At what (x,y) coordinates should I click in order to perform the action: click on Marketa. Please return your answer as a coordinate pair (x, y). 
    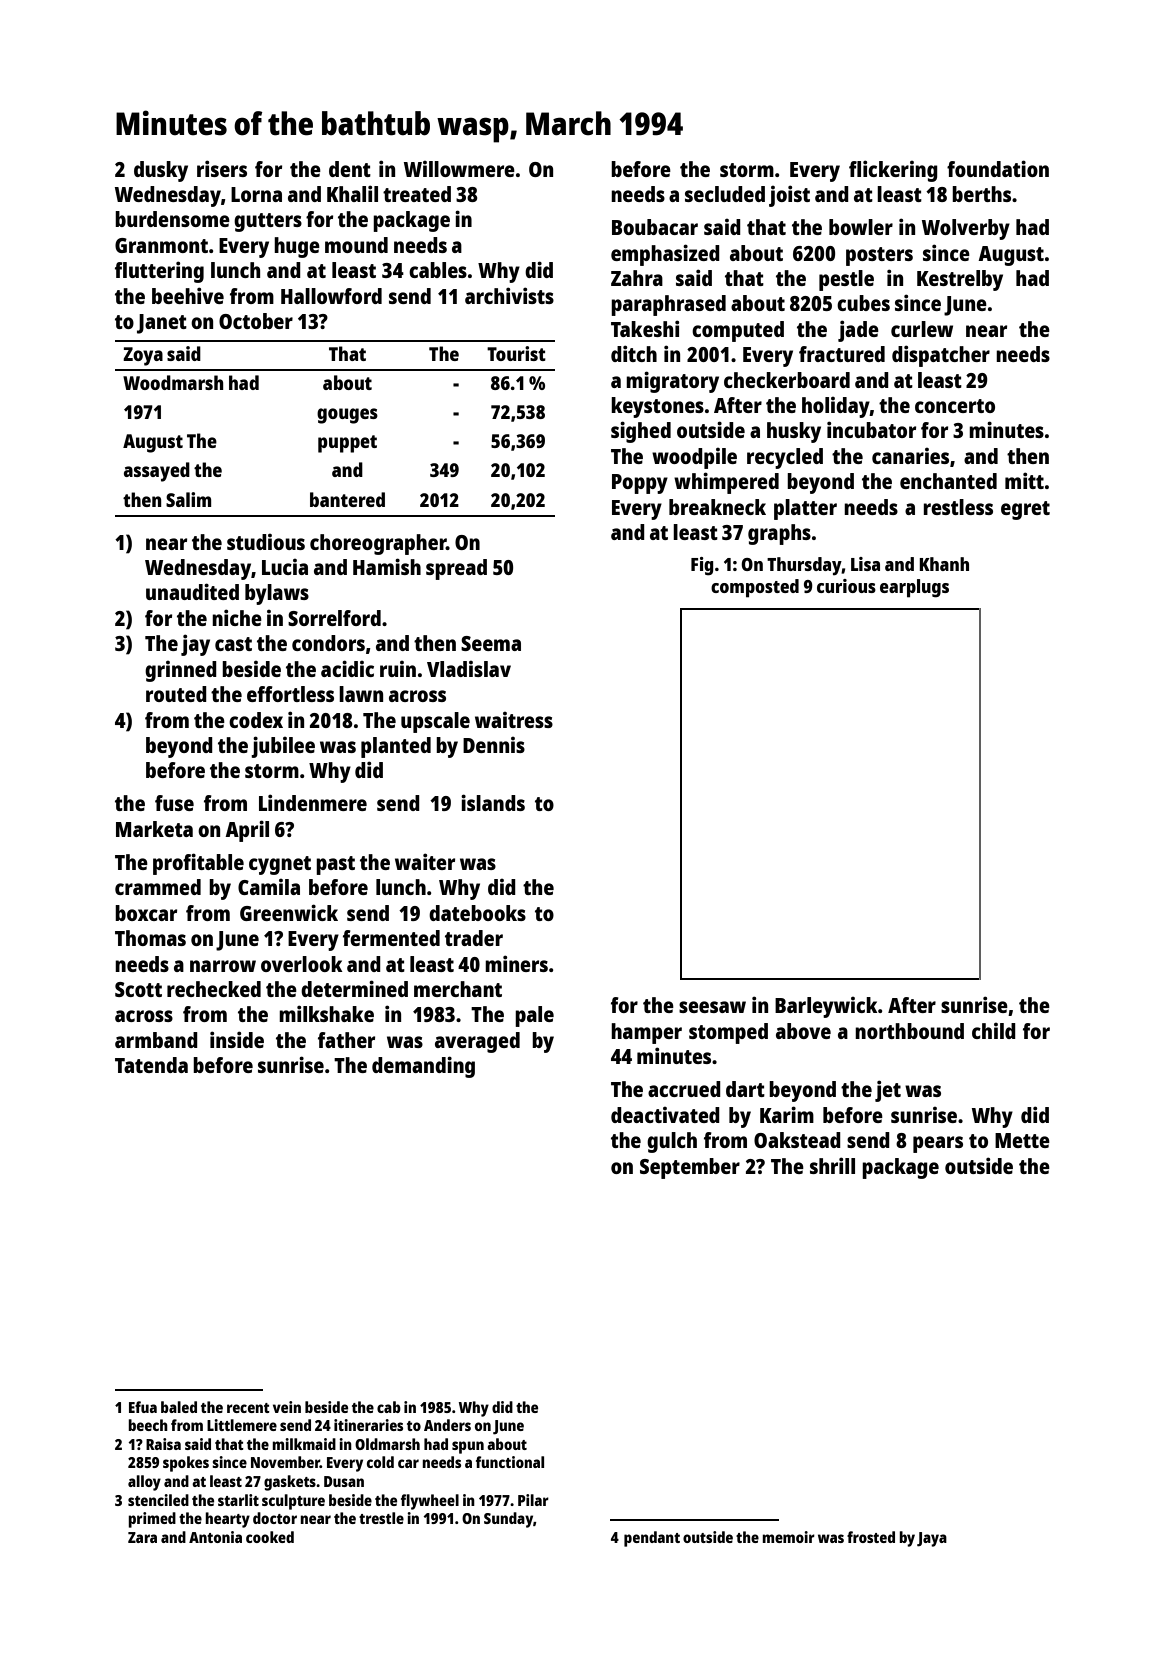
    Looking at the image, I should click on (154, 829).
